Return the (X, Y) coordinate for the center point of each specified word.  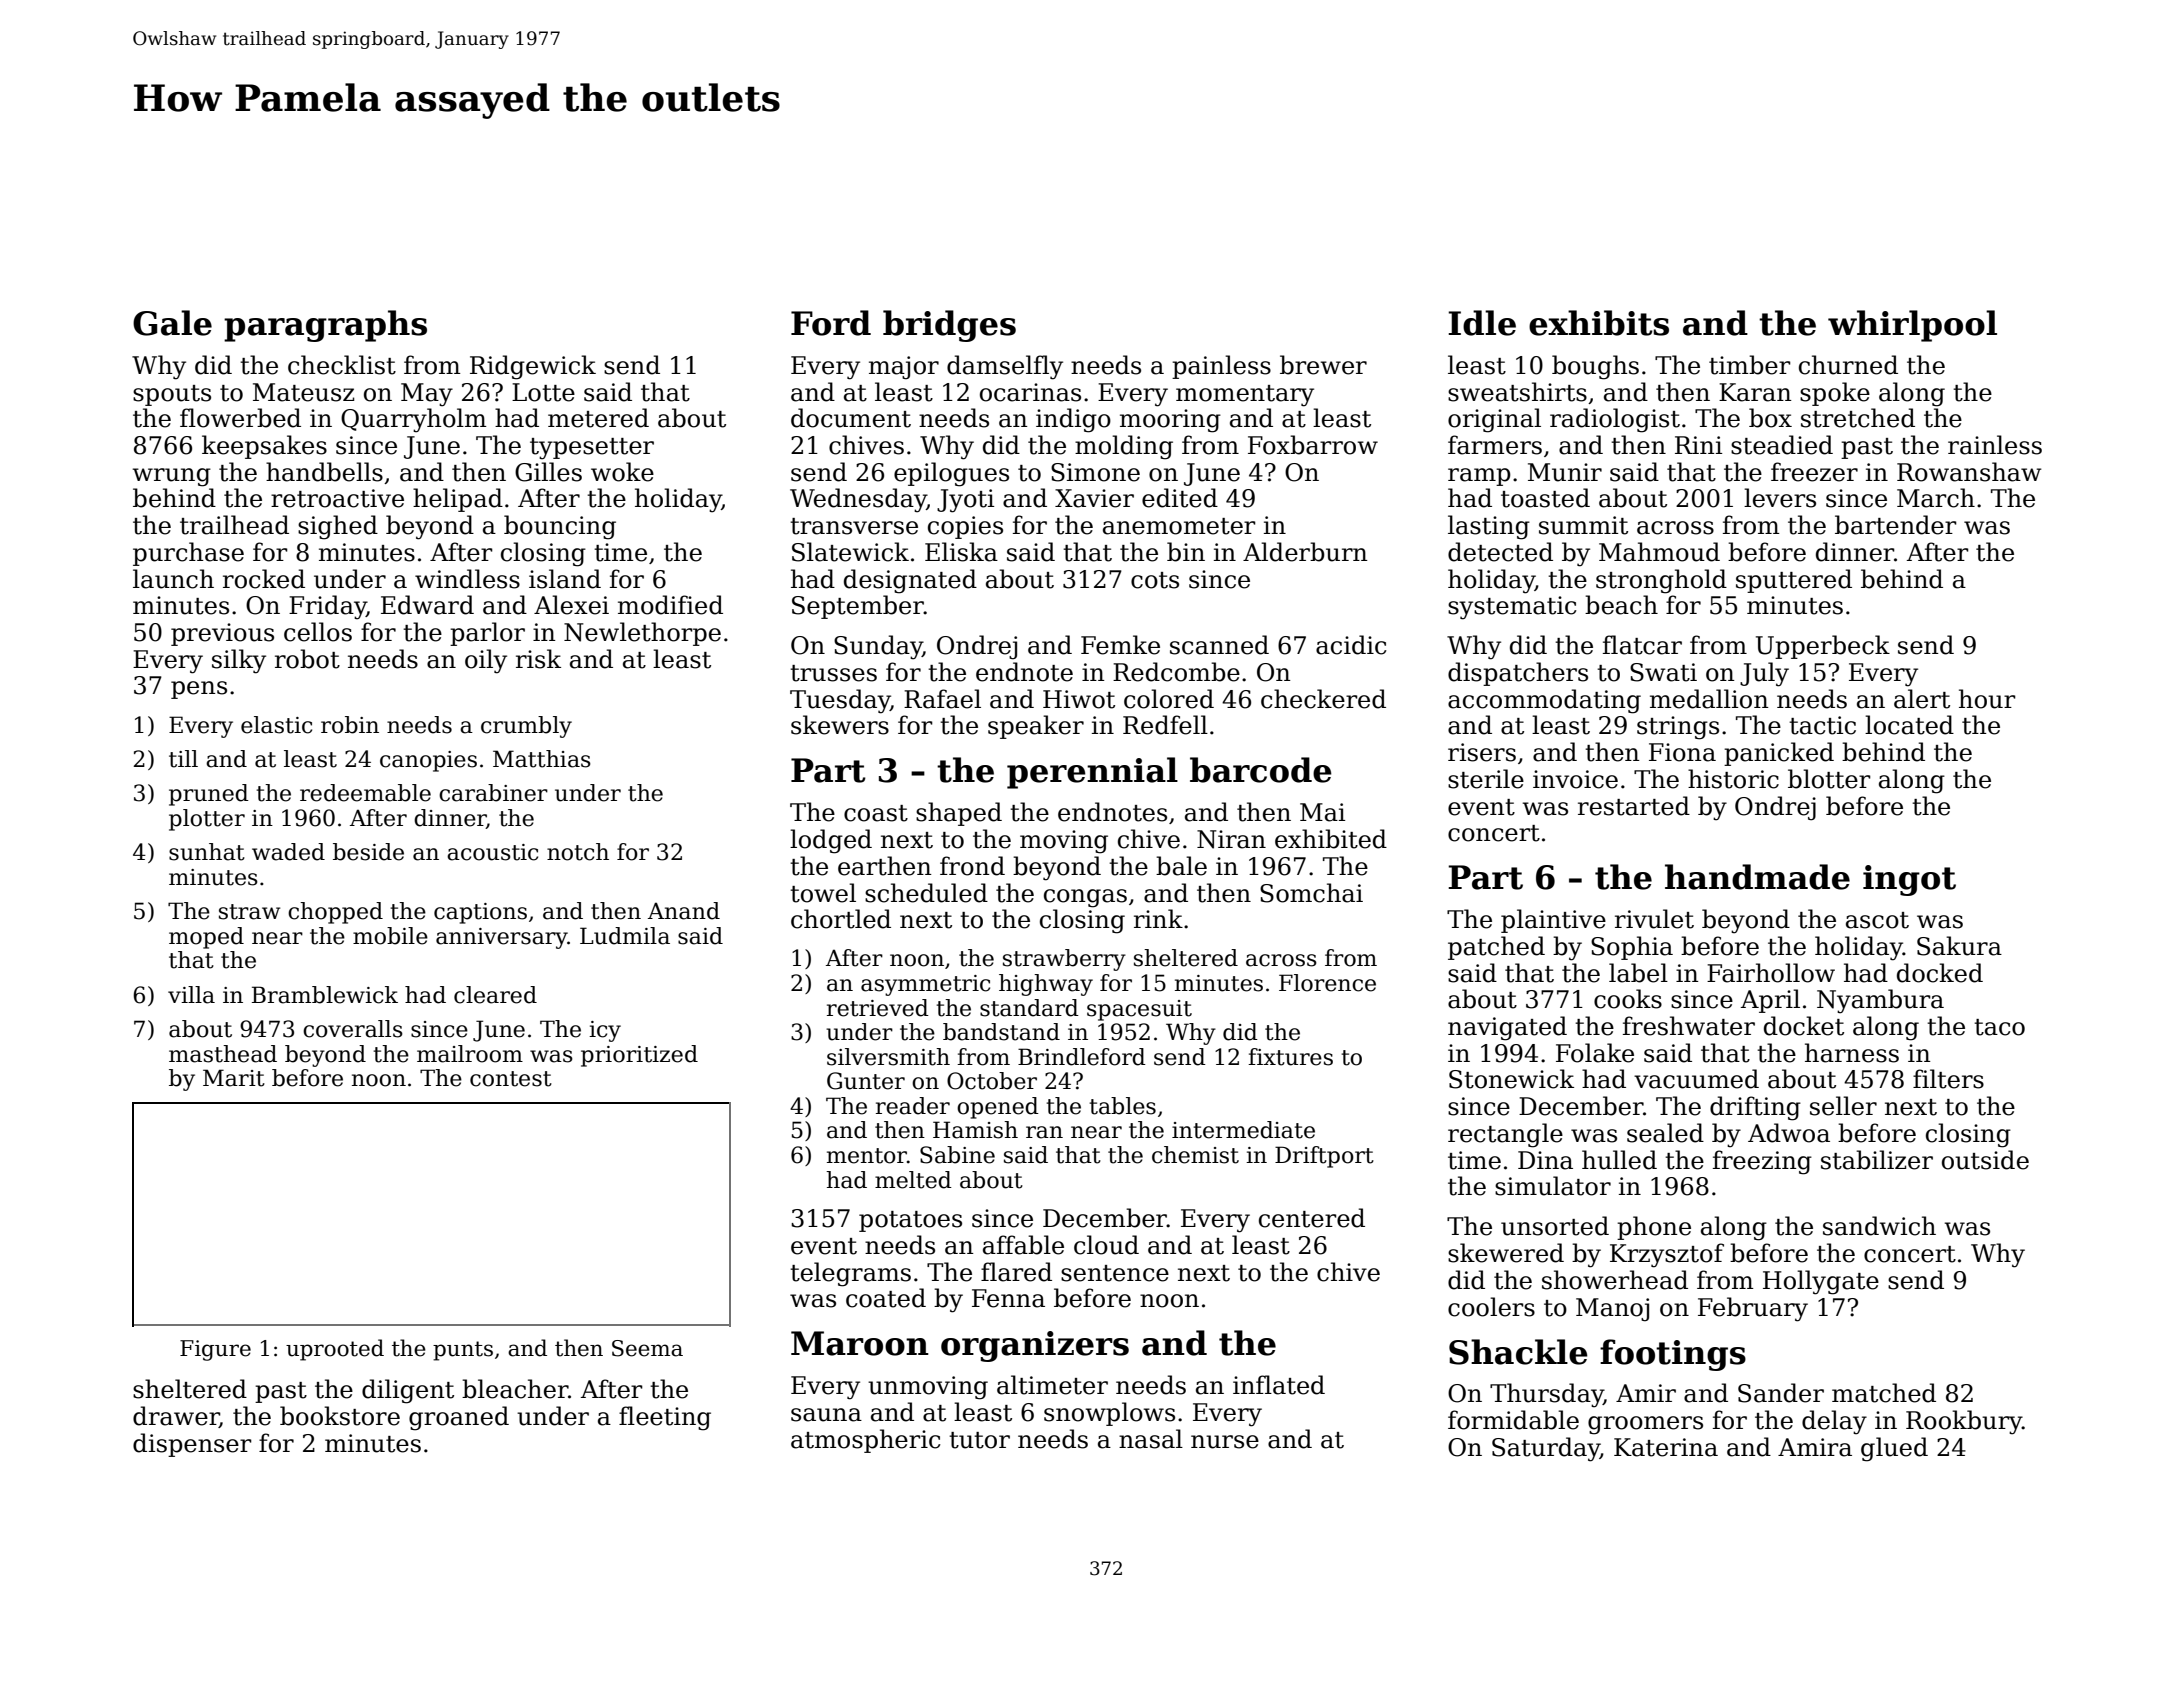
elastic (276, 725)
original (1494, 420)
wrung (172, 477)
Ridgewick (533, 367)
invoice (1575, 779)
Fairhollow (1771, 973)
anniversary (502, 938)
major (904, 368)
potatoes (910, 1221)
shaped (959, 814)
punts (463, 1351)
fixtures (1290, 1057)
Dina (1545, 1160)
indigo (1073, 420)
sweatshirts (1517, 392)
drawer (176, 1417)
